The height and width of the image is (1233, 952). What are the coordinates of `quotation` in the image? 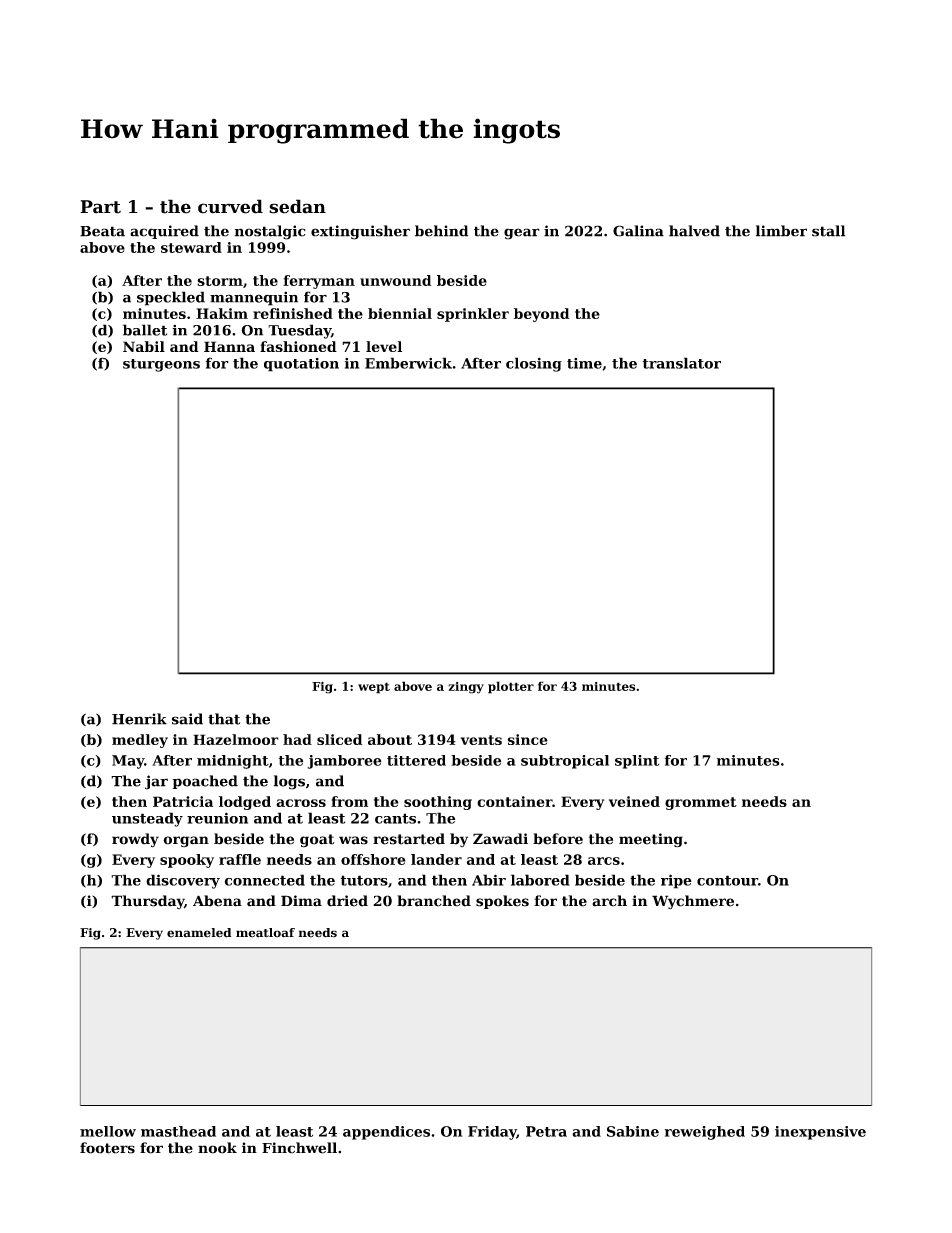 It's located at (301, 365).
